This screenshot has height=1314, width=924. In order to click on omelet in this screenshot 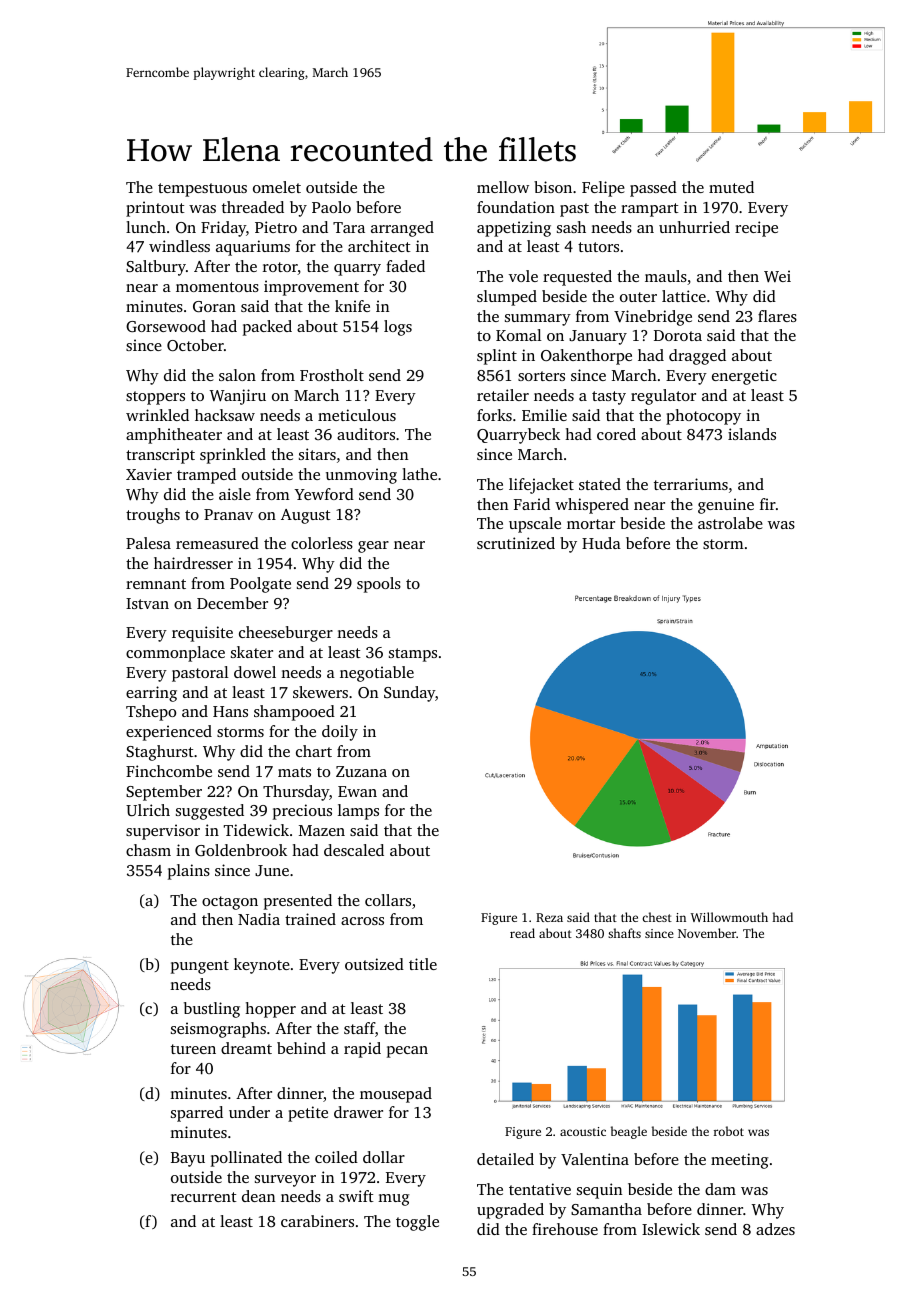, I will do `click(277, 187)`.
